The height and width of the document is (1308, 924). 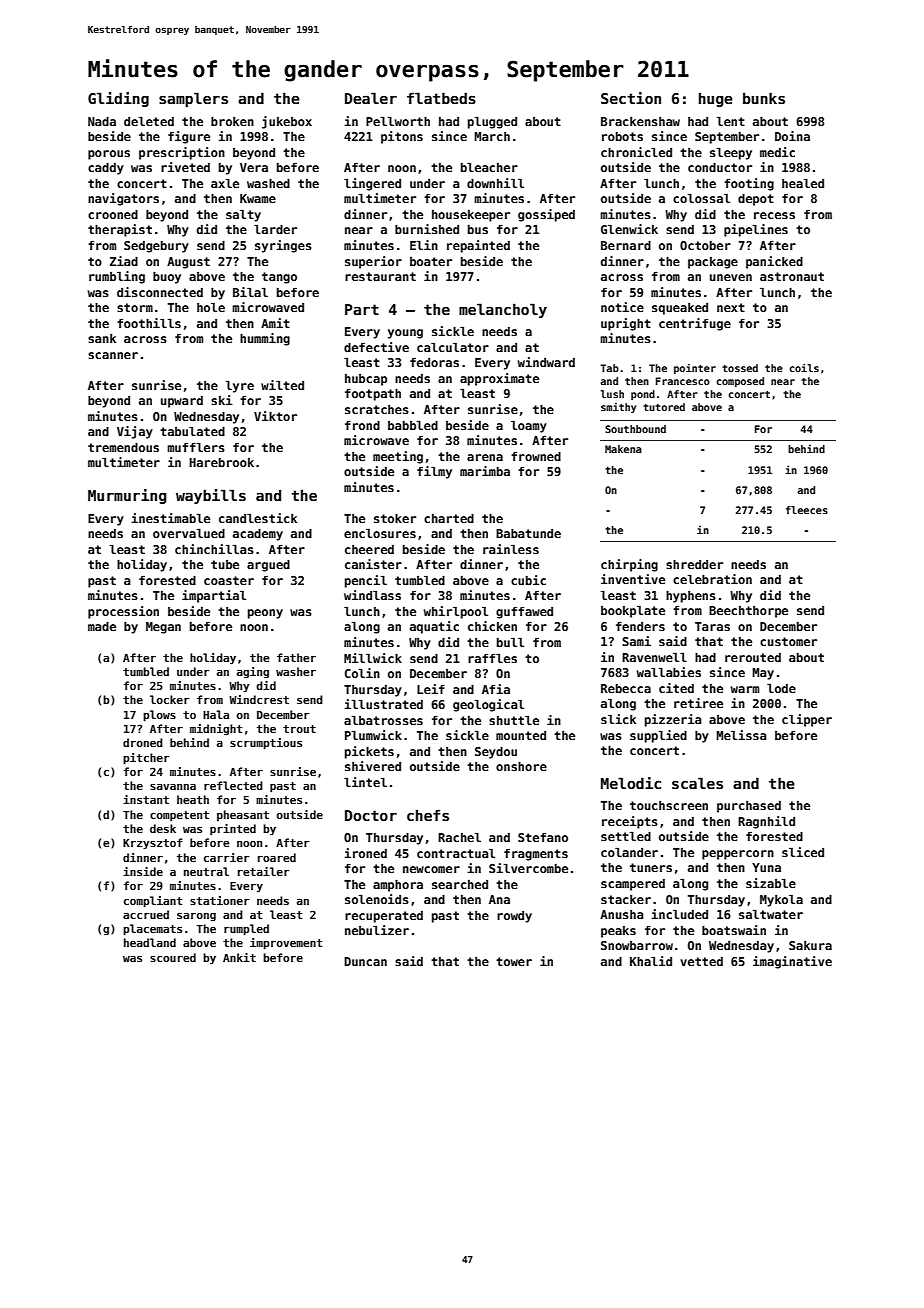 I want to click on frowned, so click(x=536, y=456).
